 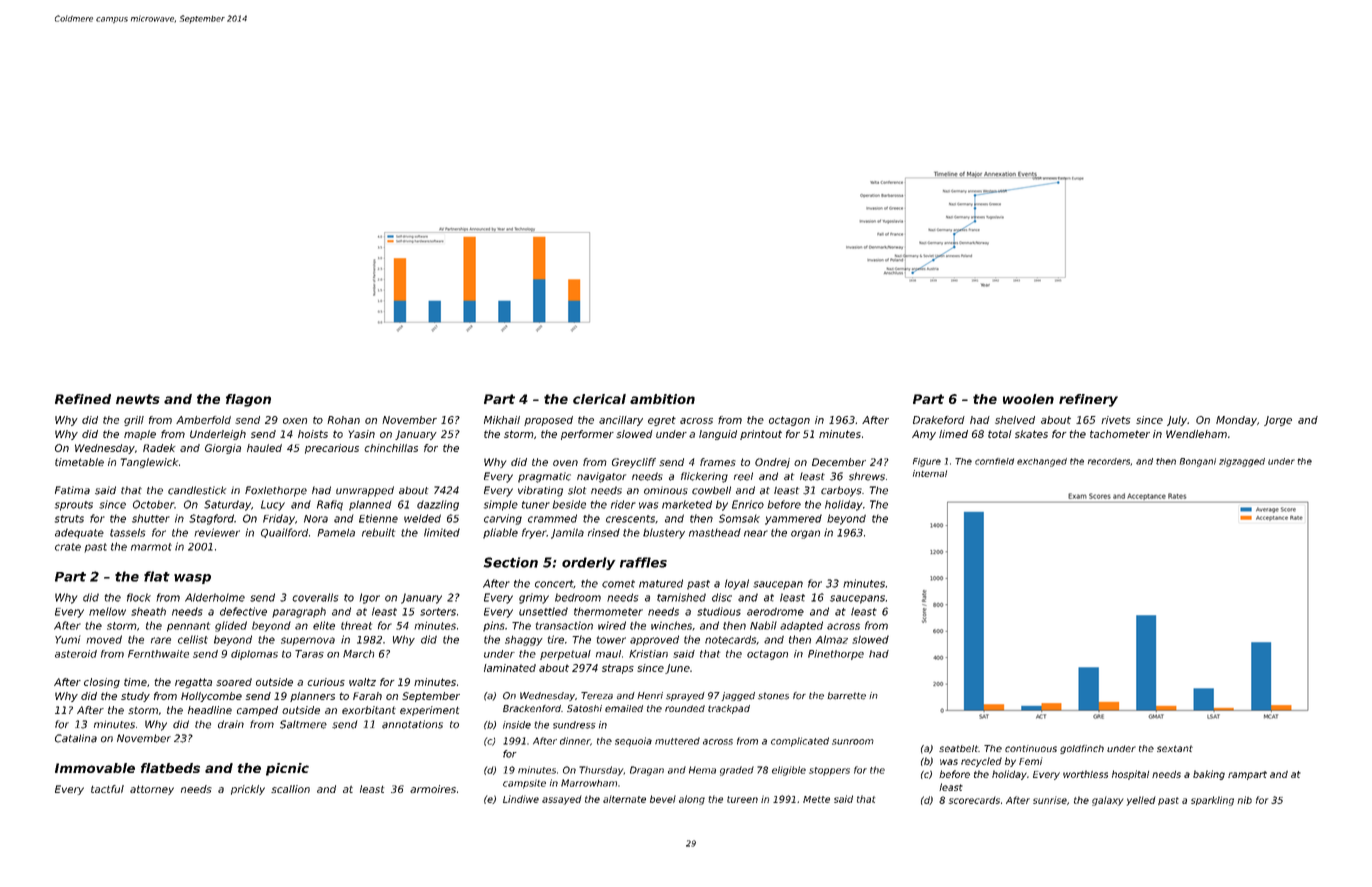 What do you see at coordinates (730, 640) in the screenshot?
I see `notecards` at bounding box center [730, 640].
